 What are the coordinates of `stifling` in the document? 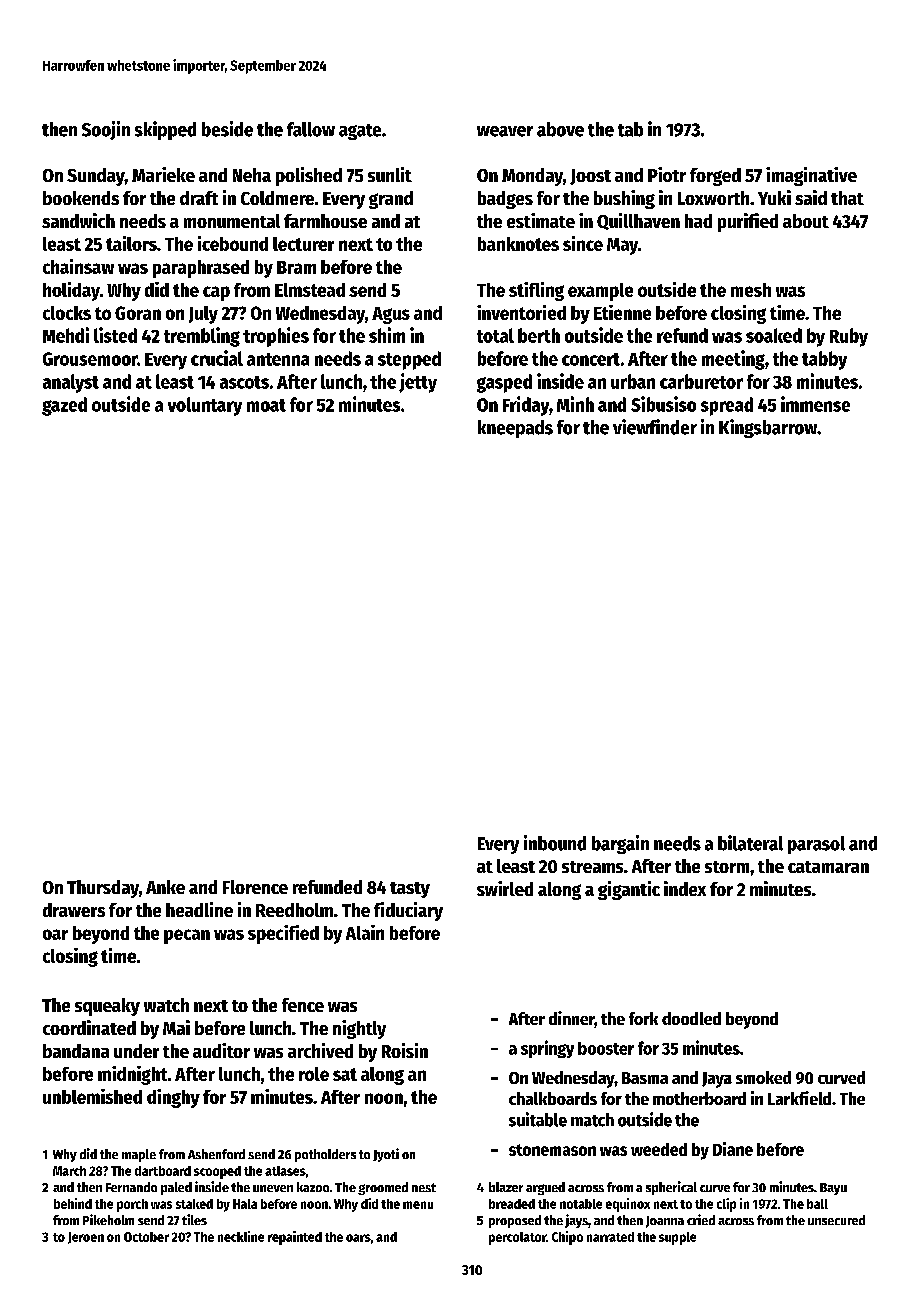 It's located at (536, 291).
